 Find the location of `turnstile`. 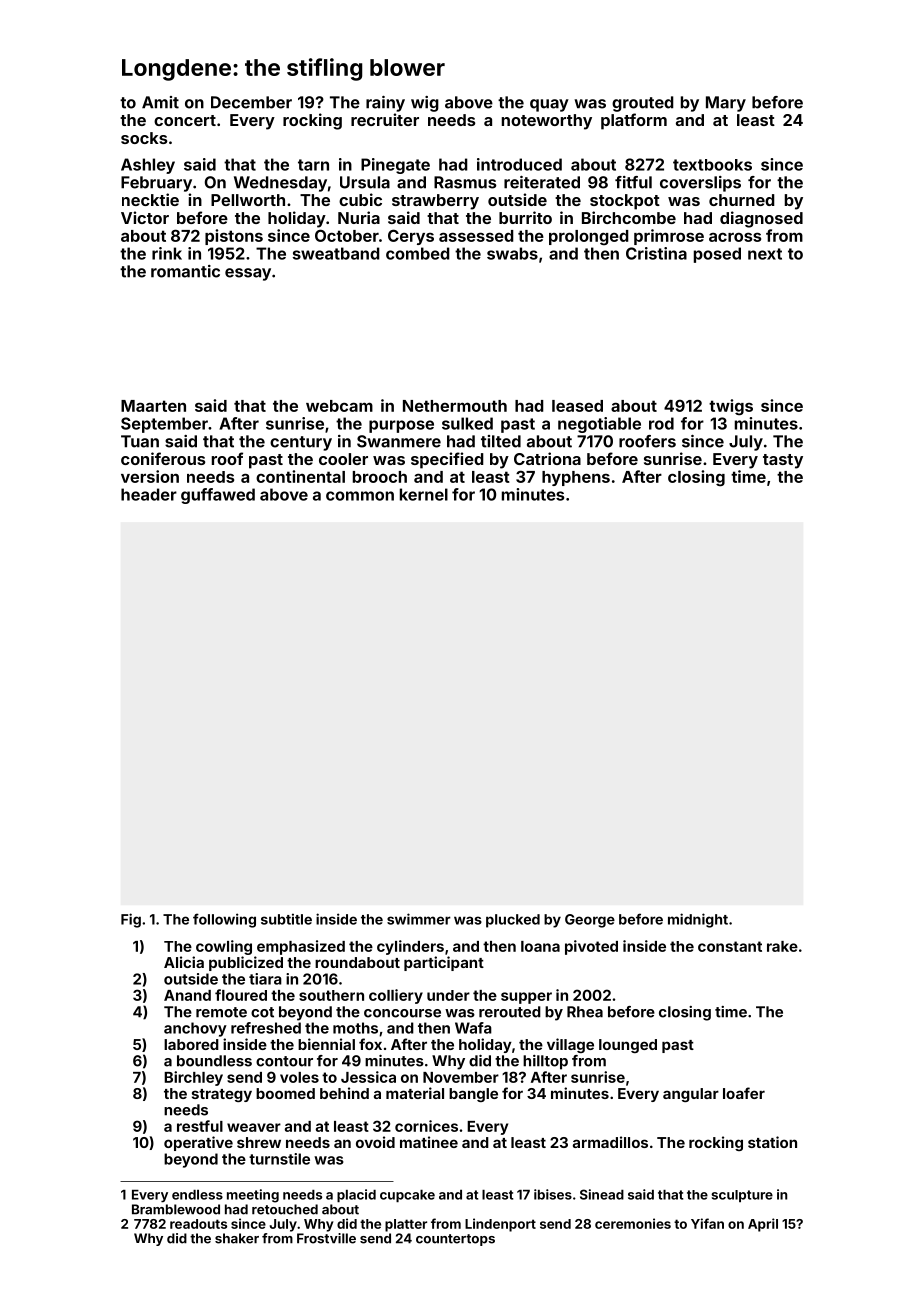

turnstile is located at coordinates (279, 1159).
